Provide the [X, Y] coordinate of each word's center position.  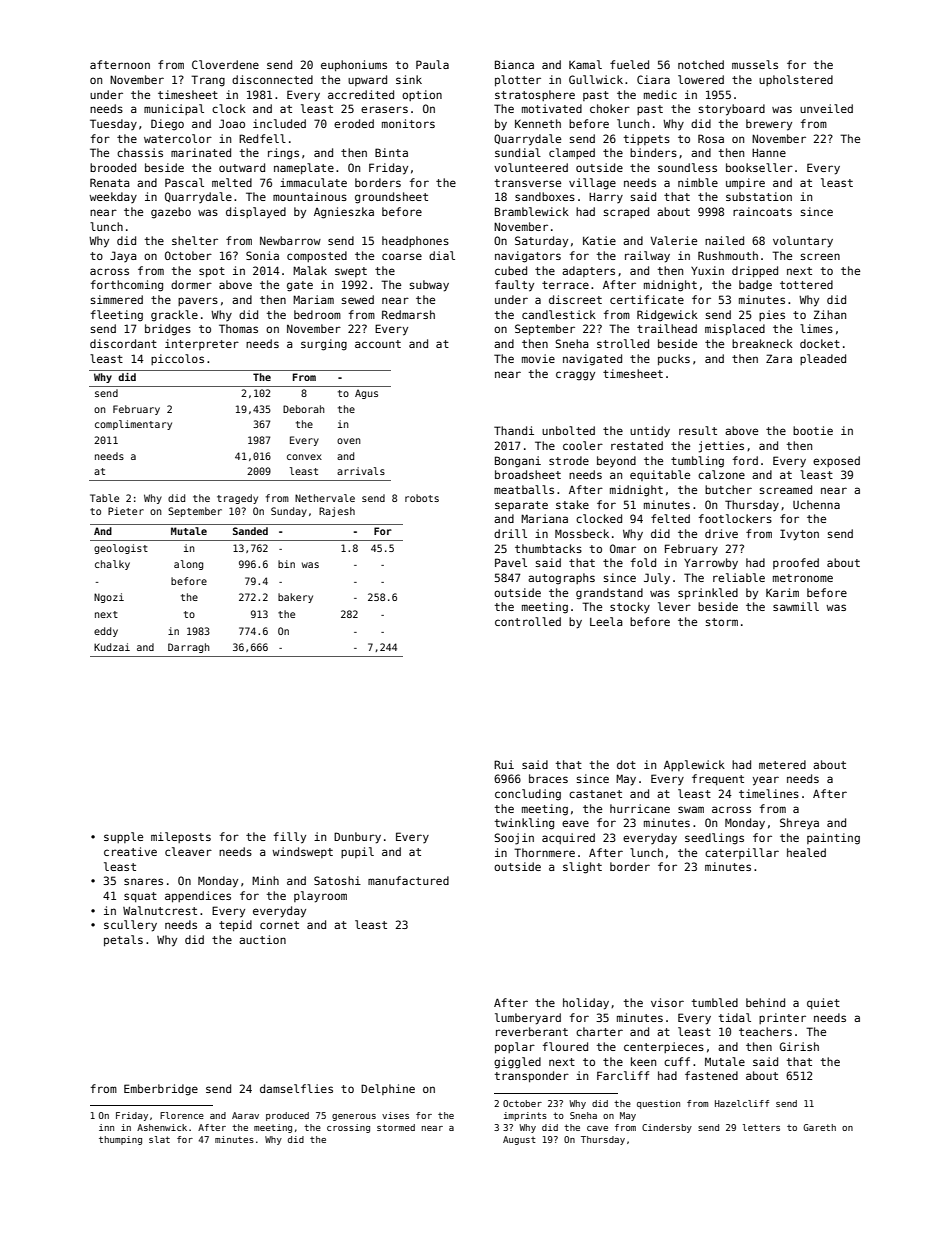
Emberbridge [161, 1090]
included [279, 123]
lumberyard [528, 1019]
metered [782, 764]
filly [290, 838]
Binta [391, 152]
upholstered [796, 80]
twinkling [524, 824]
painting [833, 839]
